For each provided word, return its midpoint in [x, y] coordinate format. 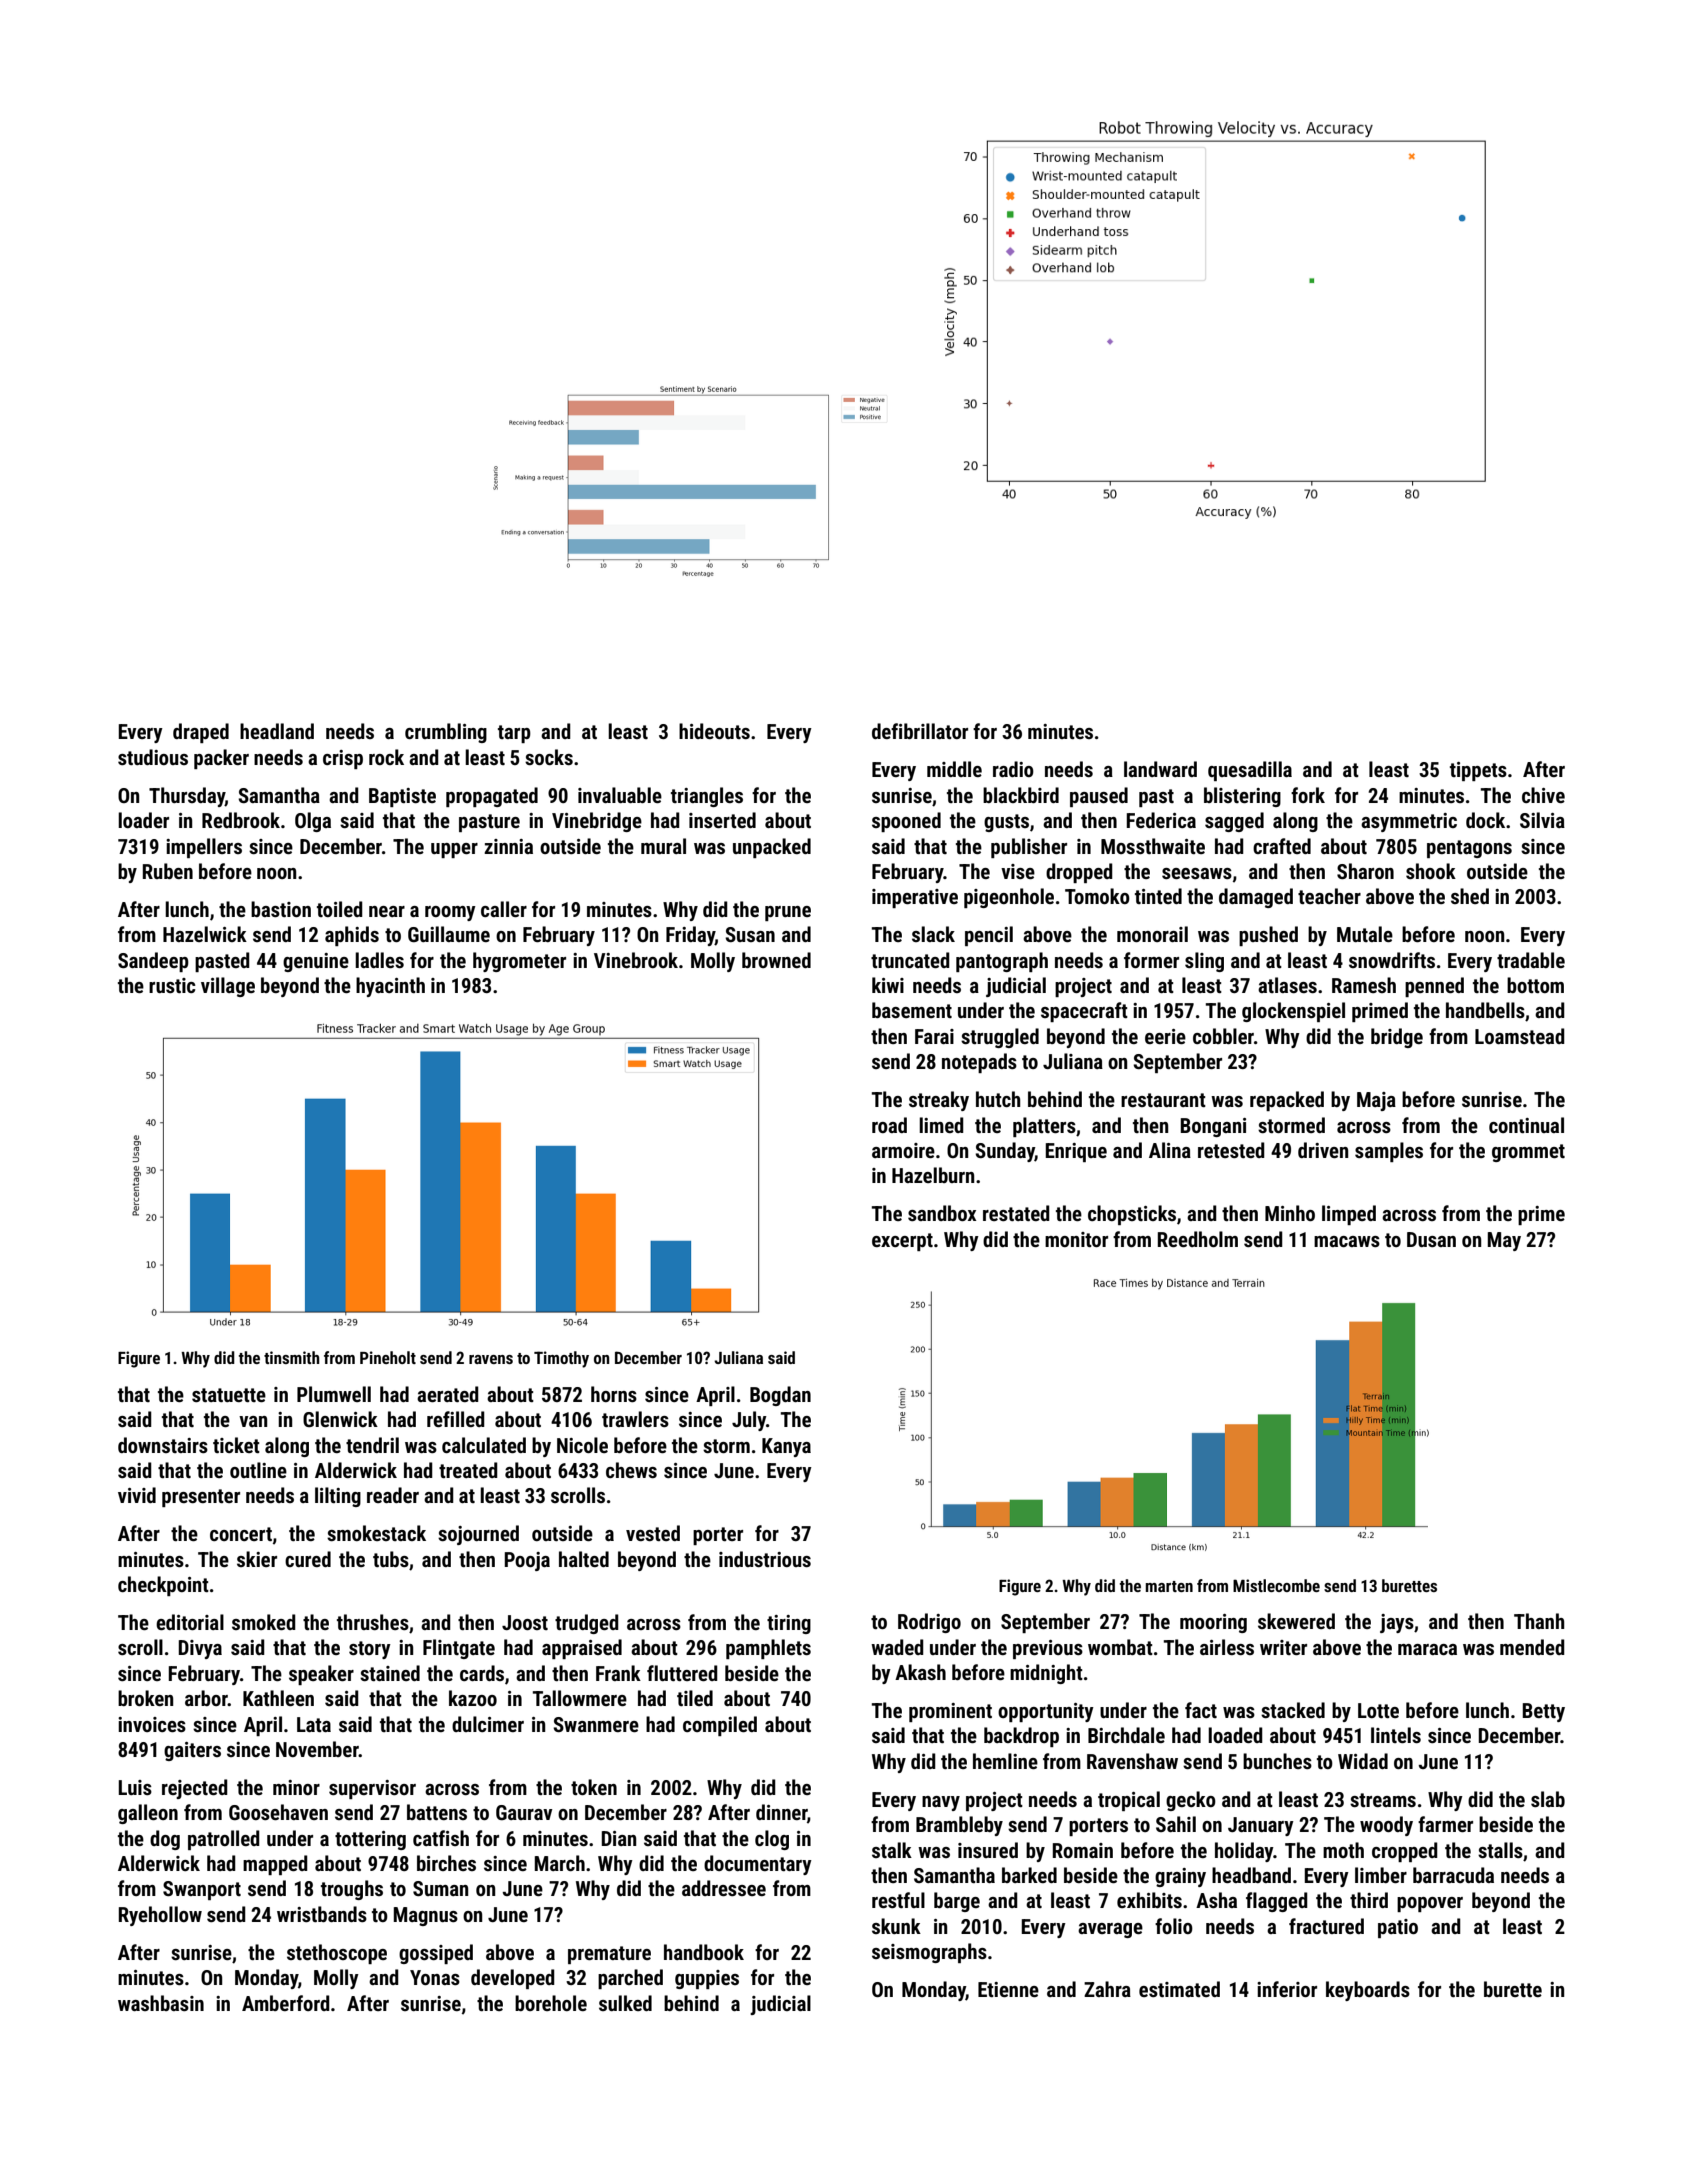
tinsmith [292, 1357]
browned [776, 960]
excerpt [902, 1242]
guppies [707, 1979]
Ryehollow [160, 1916]
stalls [1500, 1850]
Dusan [1431, 1239]
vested [653, 1533]
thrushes [373, 1622]
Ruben [168, 871]
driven [1323, 1150]
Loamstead [1520, 1036]
